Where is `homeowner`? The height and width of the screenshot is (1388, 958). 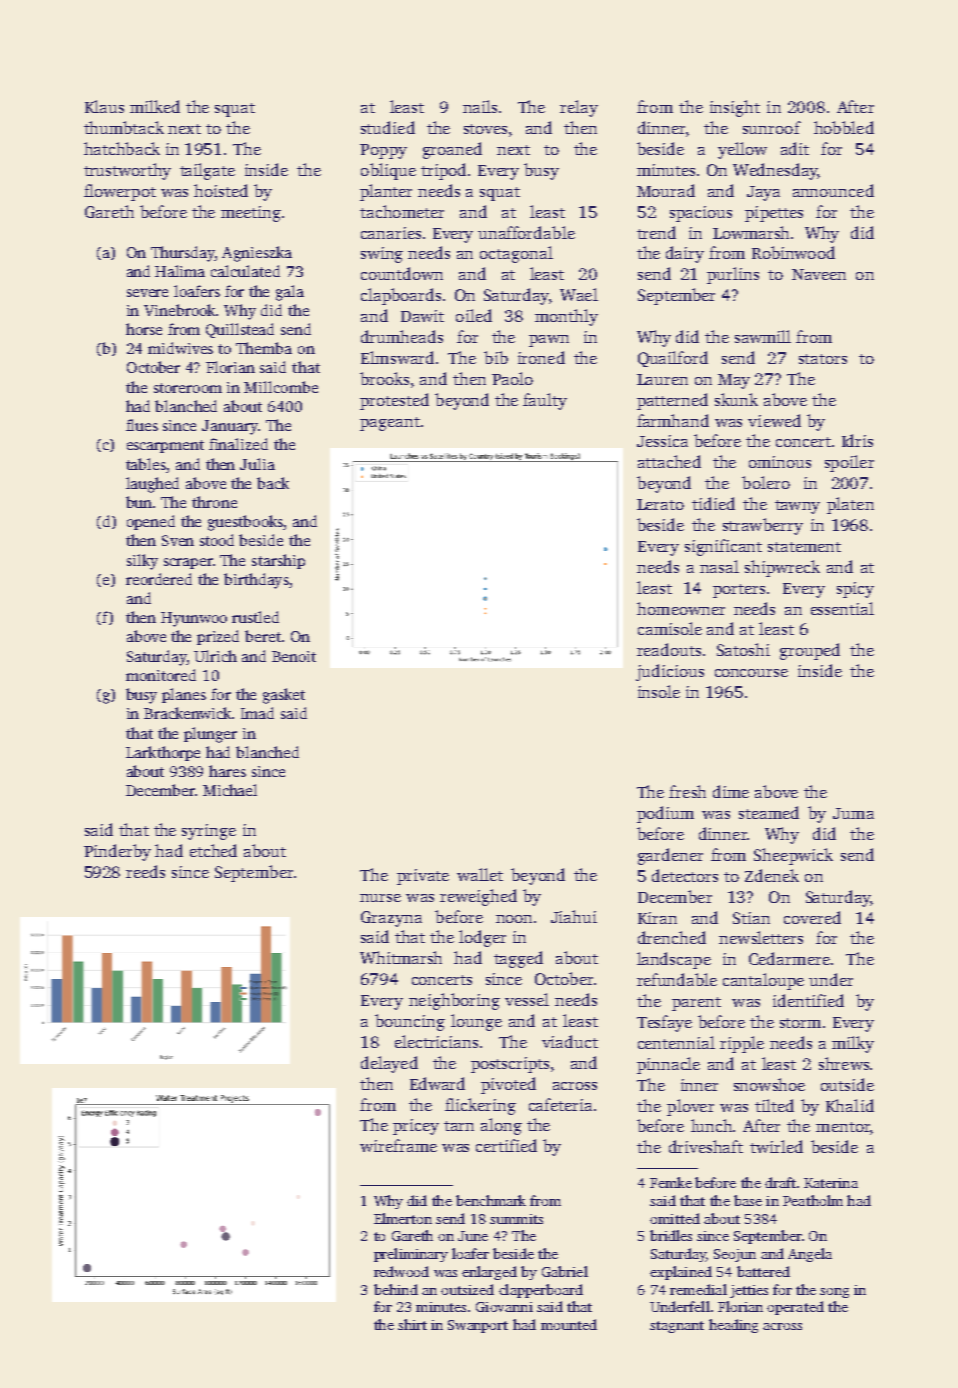
homeowner is located at coordinates (681, 608).
